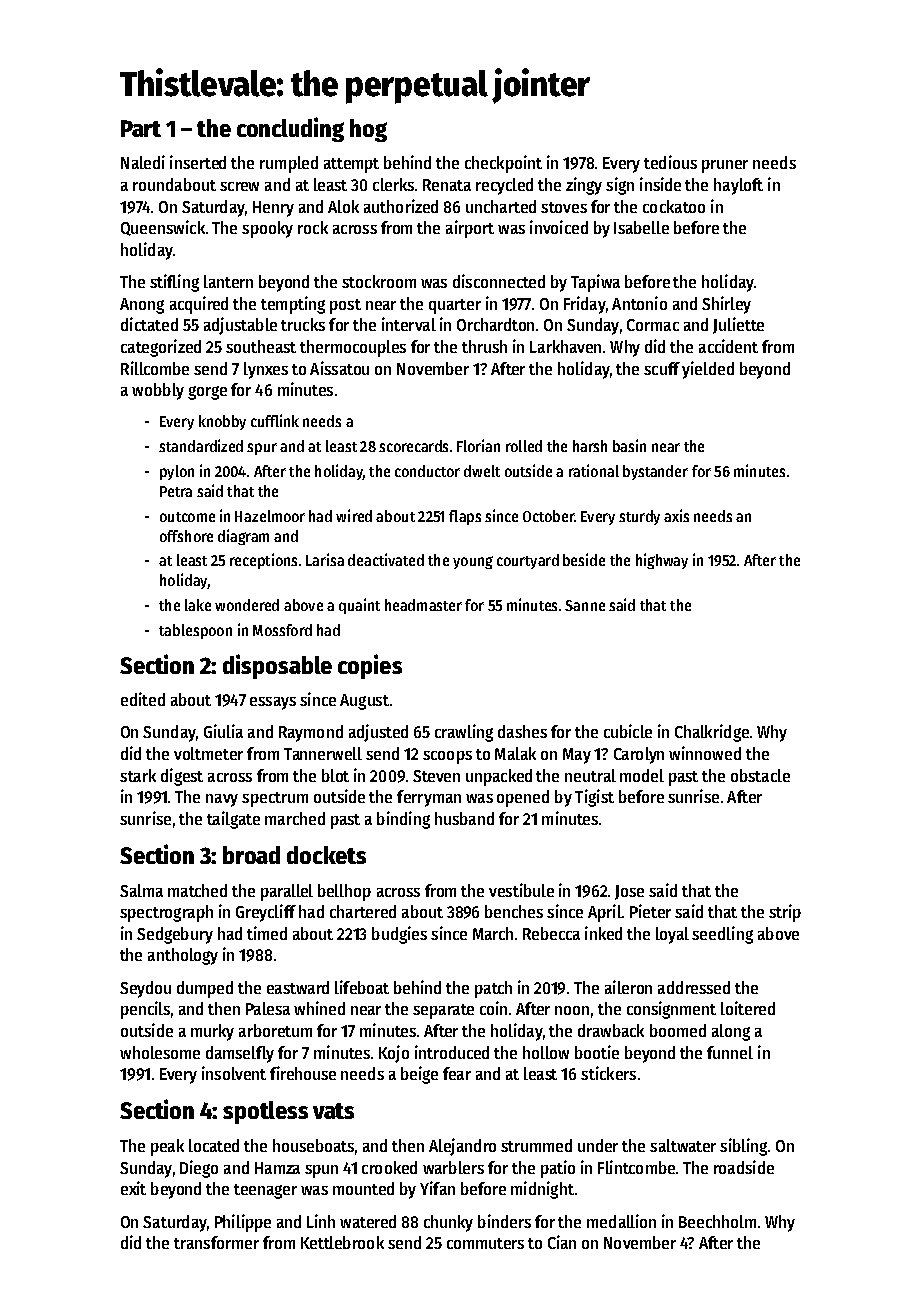  Describe the element at coordinates (484, 346) in the document. I see `thrush` at that location.
